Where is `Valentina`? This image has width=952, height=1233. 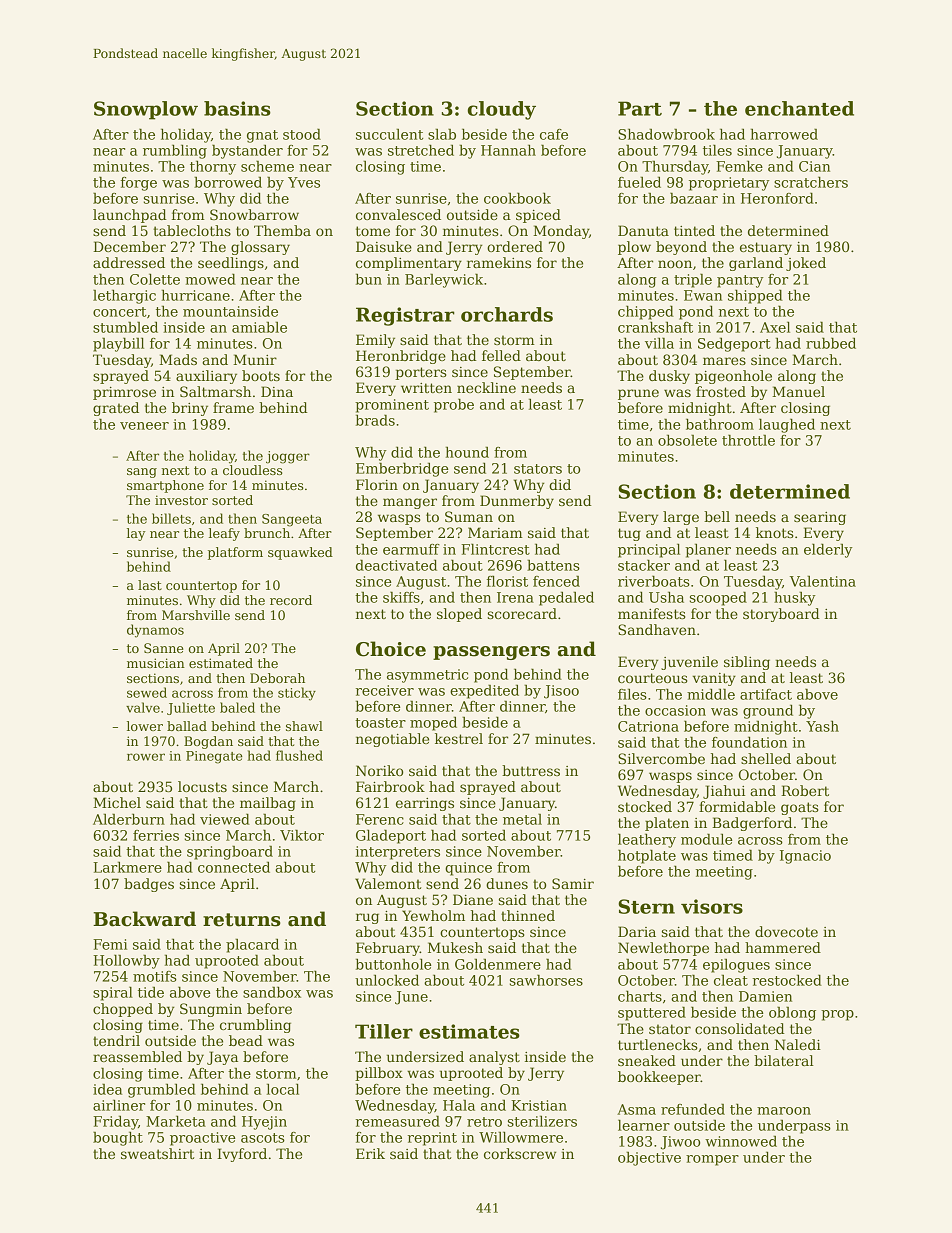
Valentina is located at coordinates (823, 581).
